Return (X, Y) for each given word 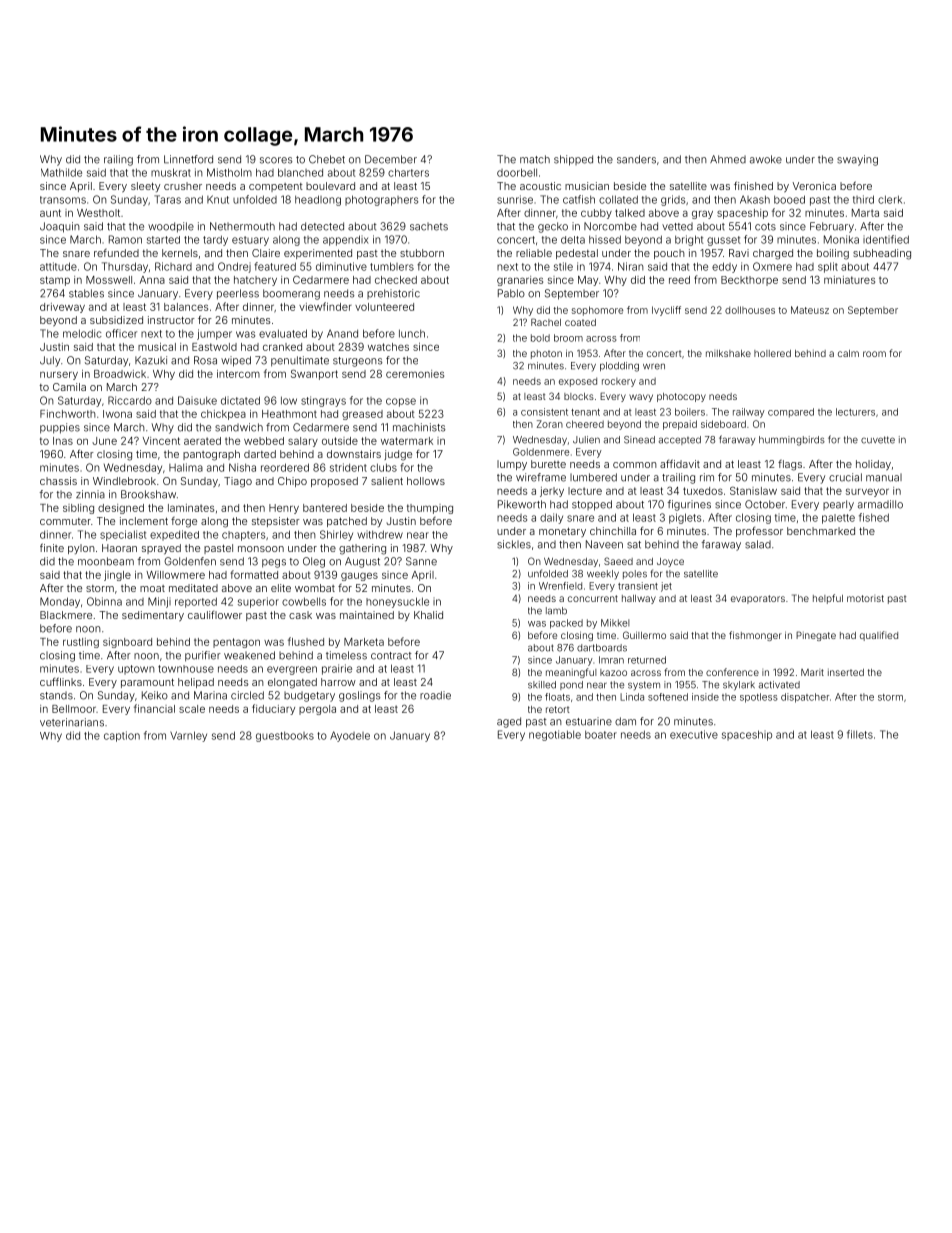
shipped (573, 160)
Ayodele (350, 736)
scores (276, 160)
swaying (857, 160)
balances (186, 307)
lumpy (512, 465)
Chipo (292, 482)
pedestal (577, 254)
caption (122, 736)
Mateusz (810, 310)
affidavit (680, 463)
